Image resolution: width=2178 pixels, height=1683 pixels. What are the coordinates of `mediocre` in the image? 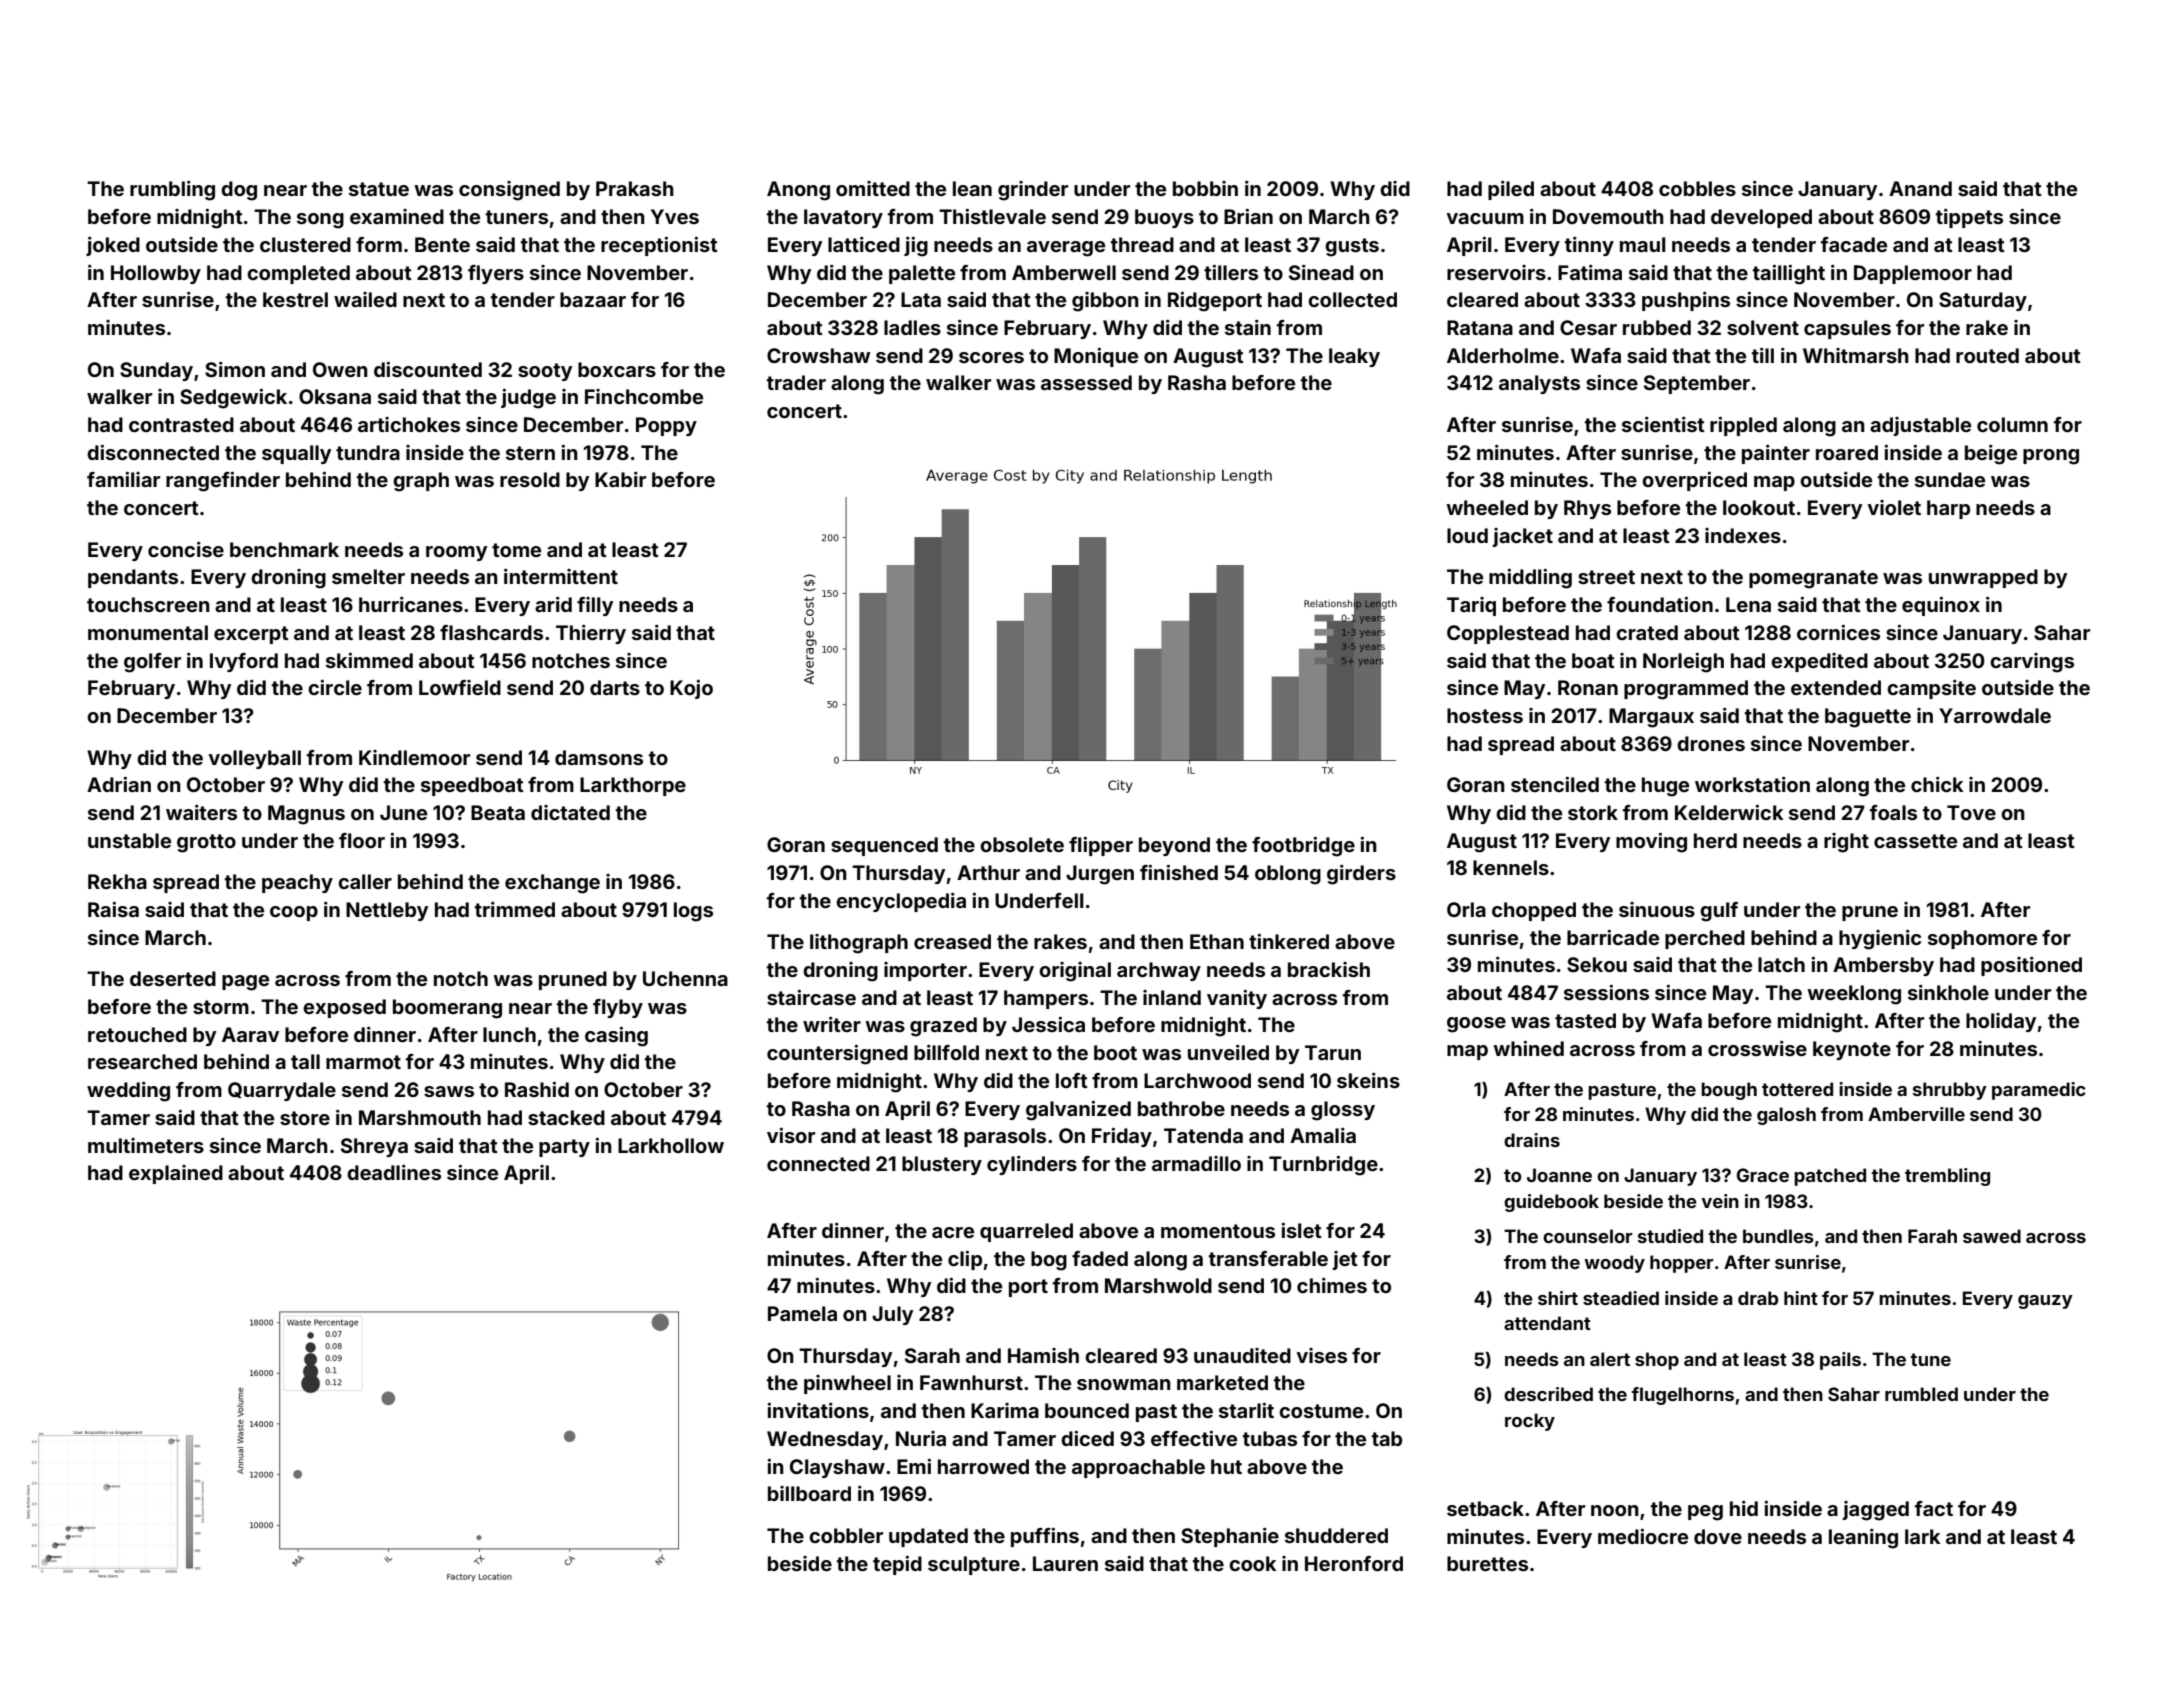 It's located at (1643, 1536).
